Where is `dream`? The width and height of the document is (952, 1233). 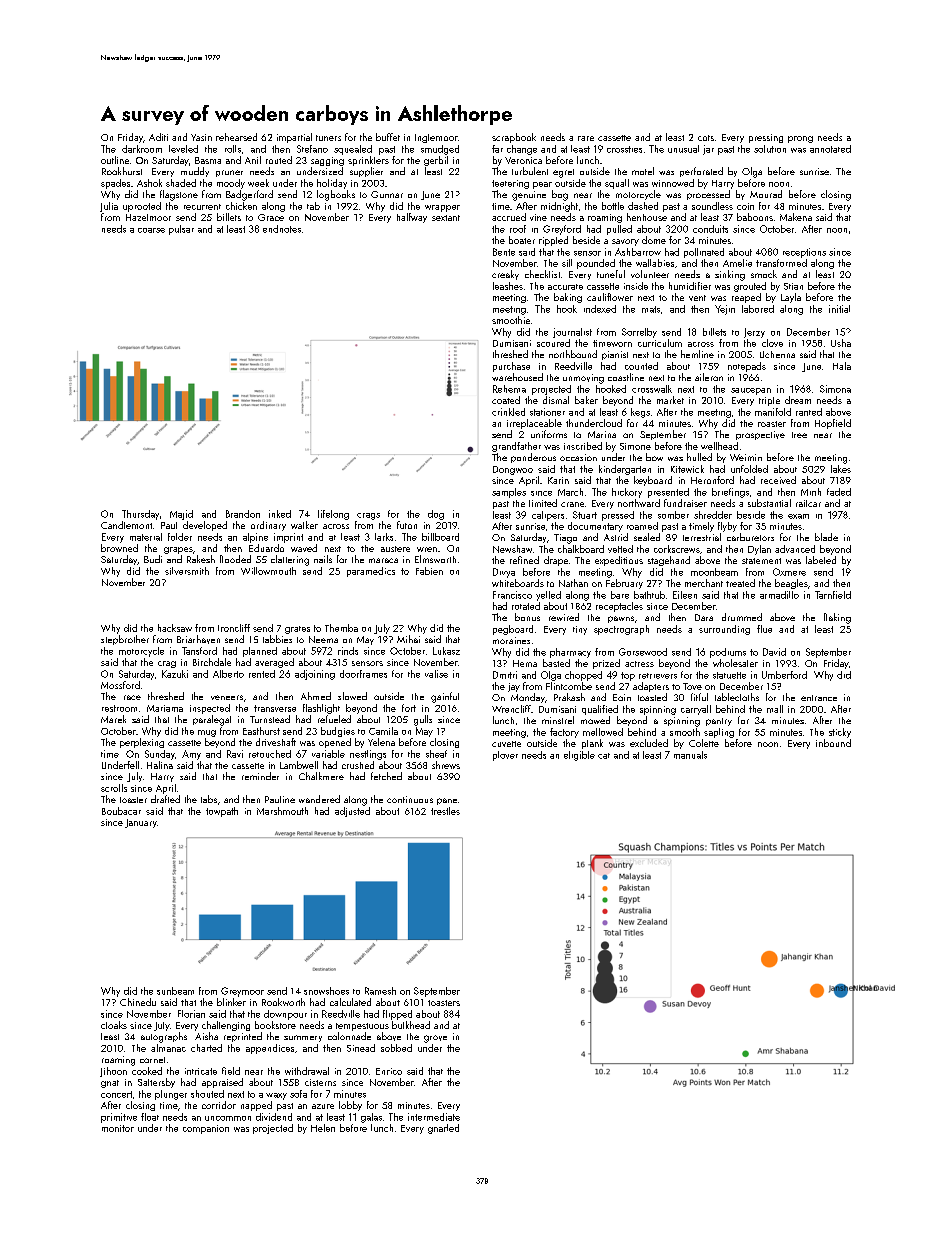 dream is located at coordinates (798, 400).
